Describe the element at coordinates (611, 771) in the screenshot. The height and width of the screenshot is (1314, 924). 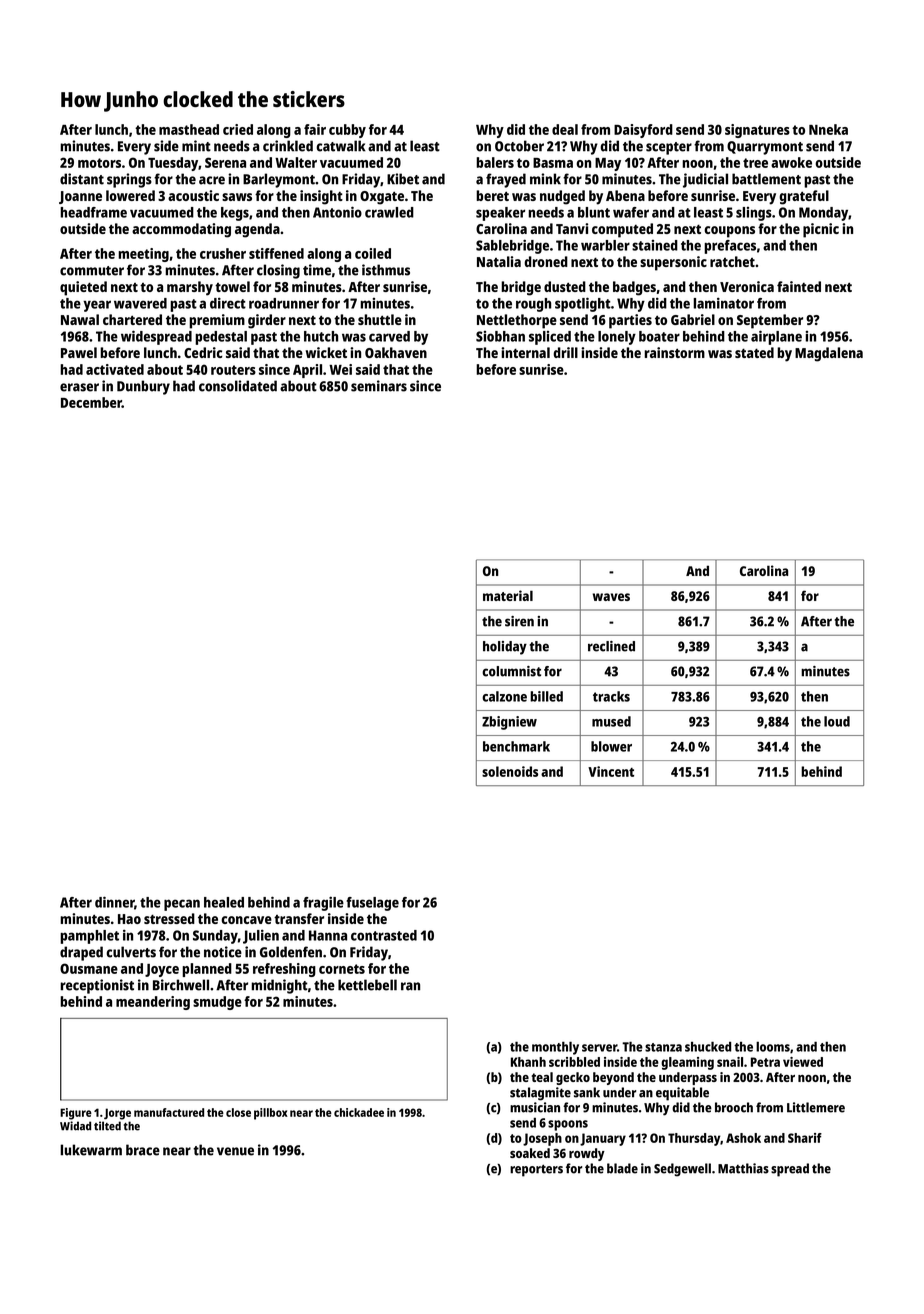
I see `Vincent` at that location.
